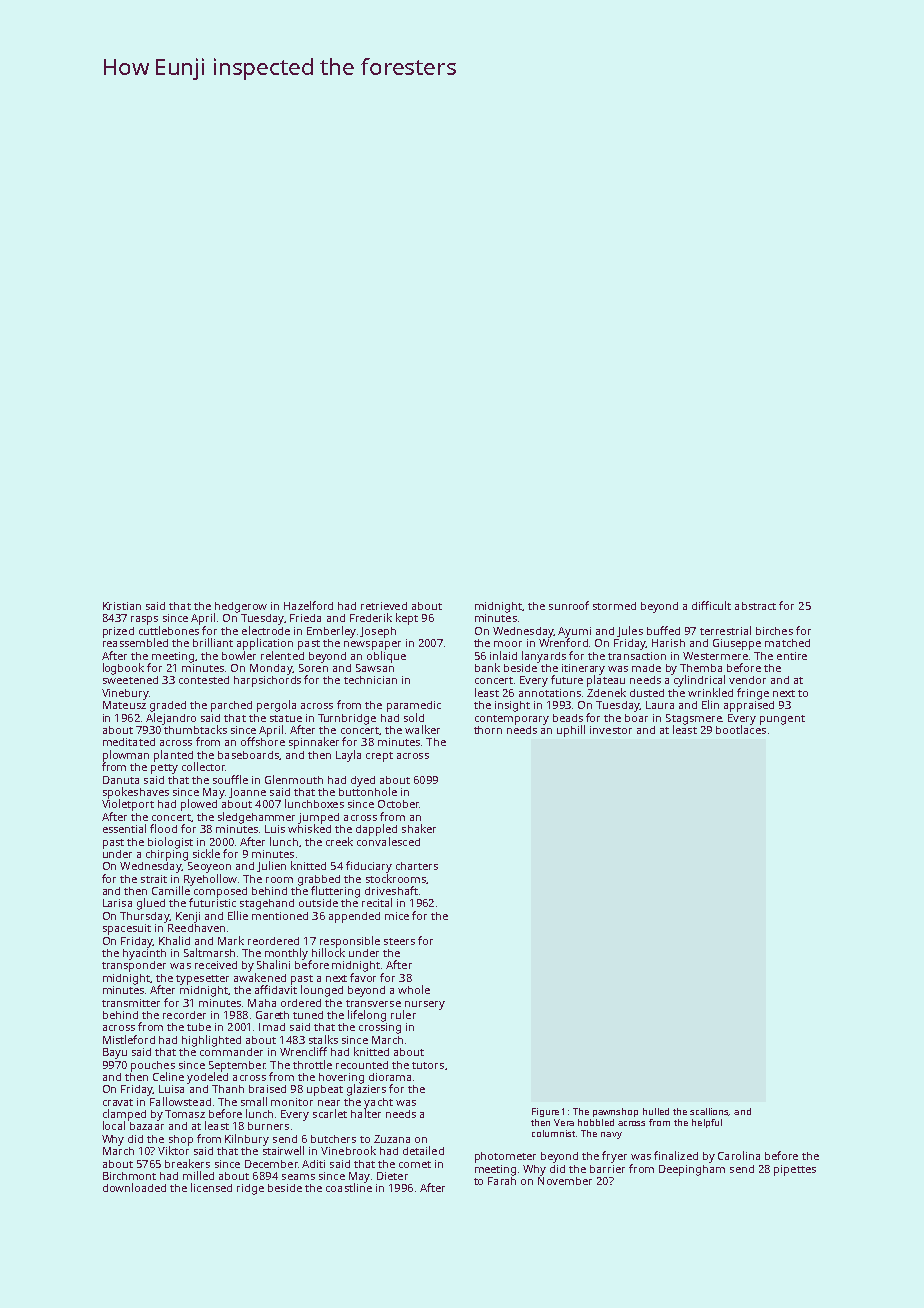 Image resolution: width=924 pixels, height=1308 pixels. I want to click on rasps, so click(144, 620).
